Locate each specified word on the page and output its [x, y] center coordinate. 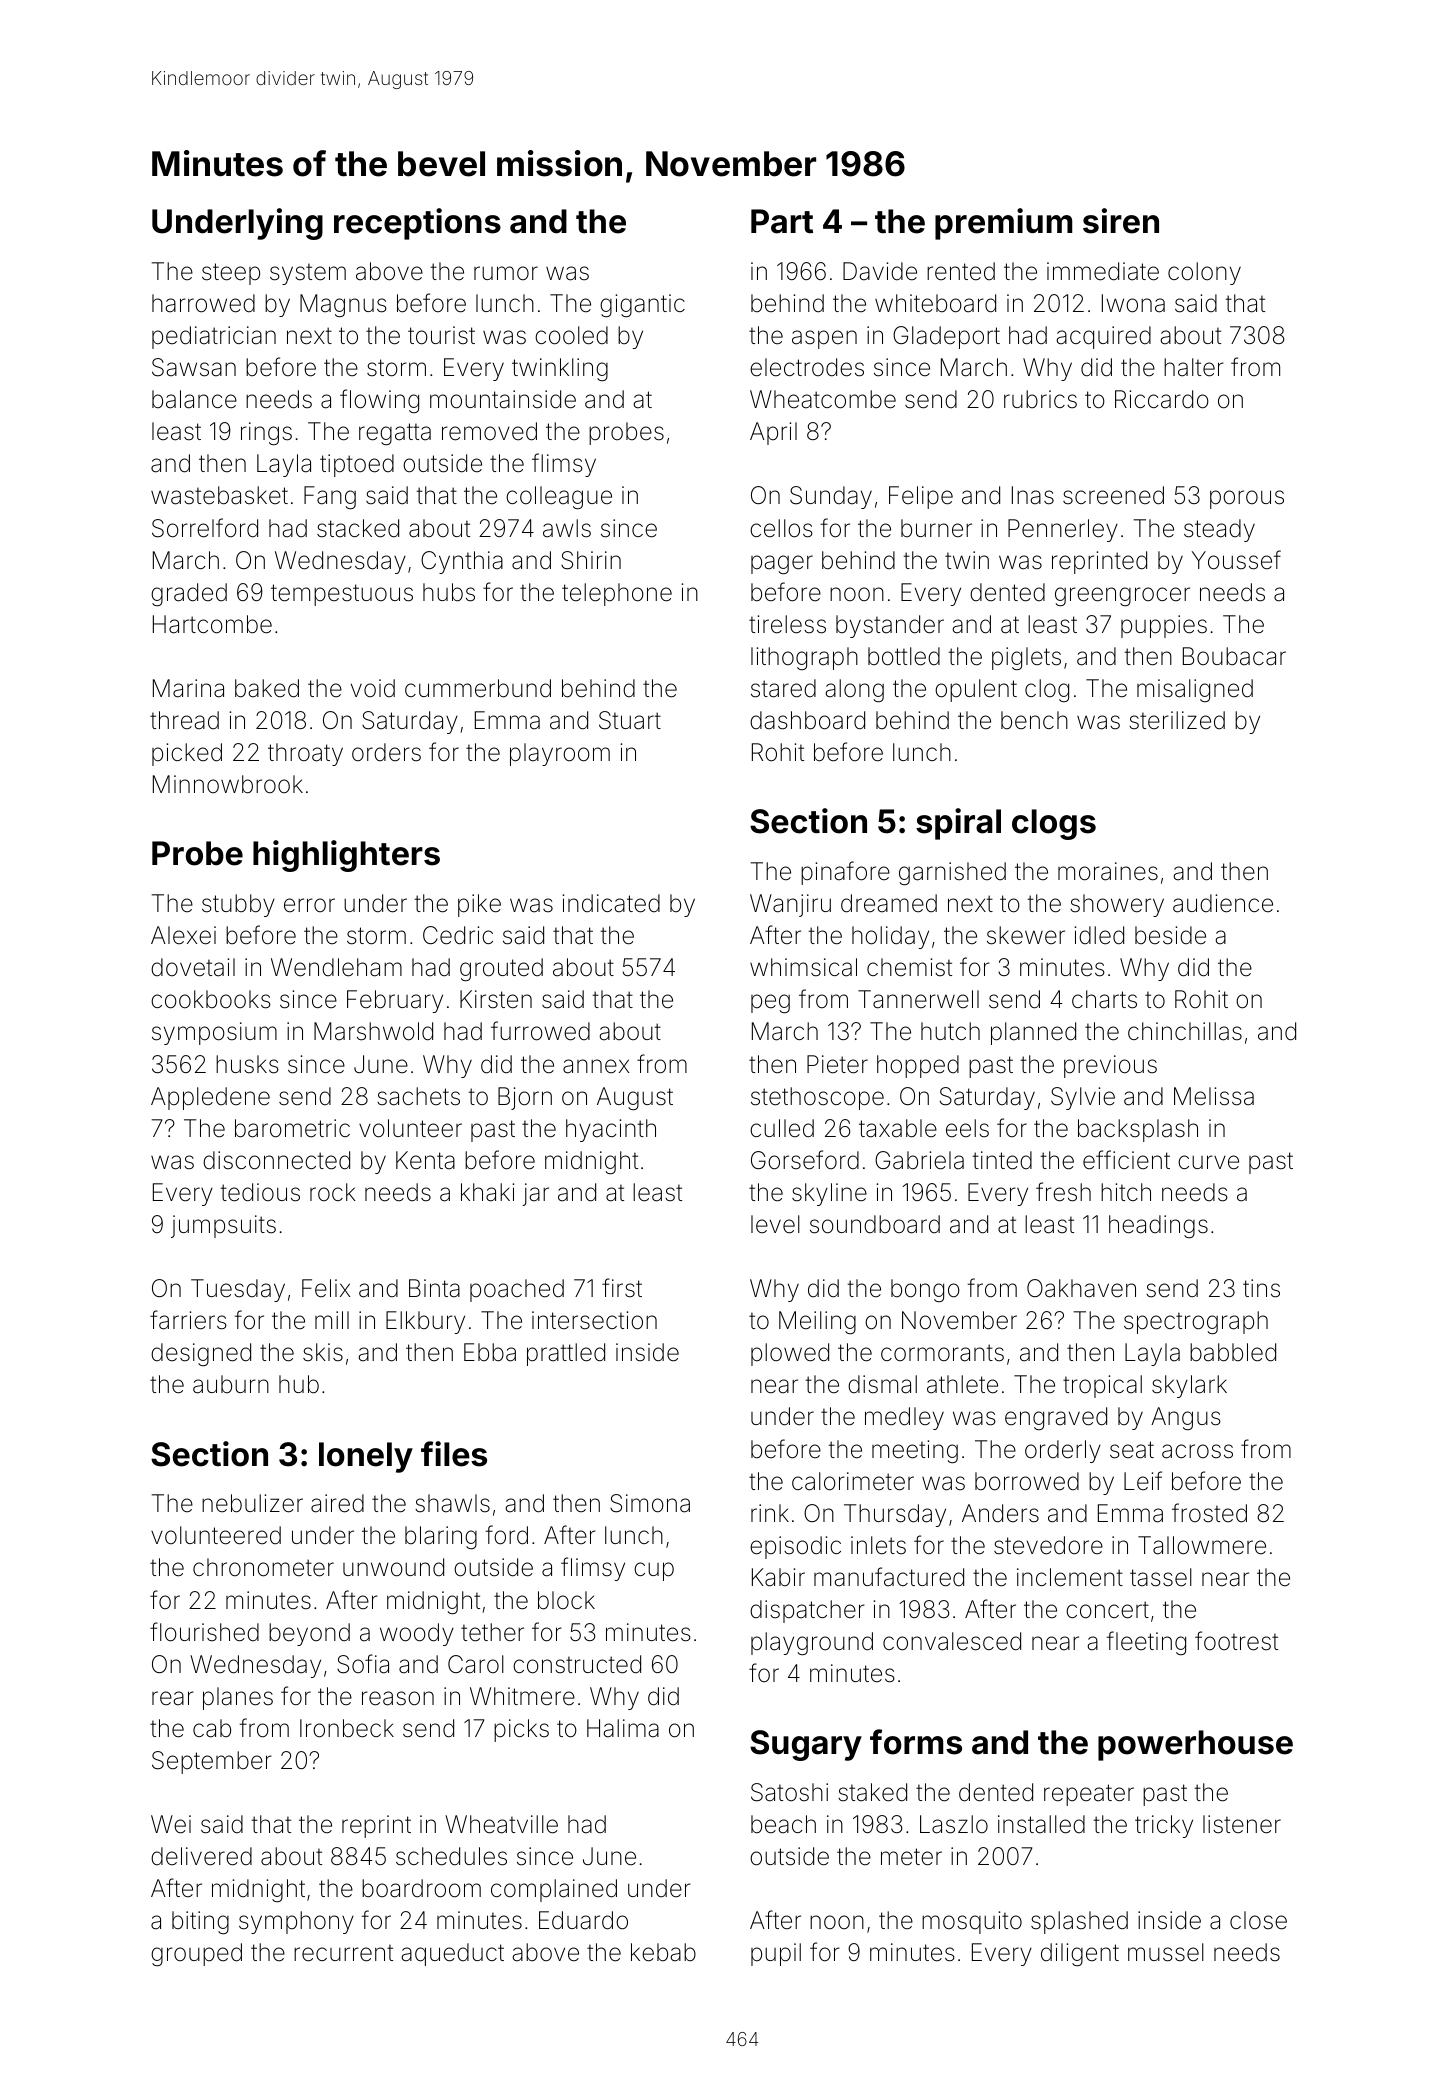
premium [1003, 224]
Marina [188, 688]
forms [916, 1742]
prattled [566, 1354]
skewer [1026, 935]
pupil [776, 1954]
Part [782, 221]
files [454, 1454]
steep [231, 274]
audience [1223, 903]
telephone [617, 594]
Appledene [210, 1098]
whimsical [803, 967]
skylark [1189, 1386]
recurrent [343, 1953]
